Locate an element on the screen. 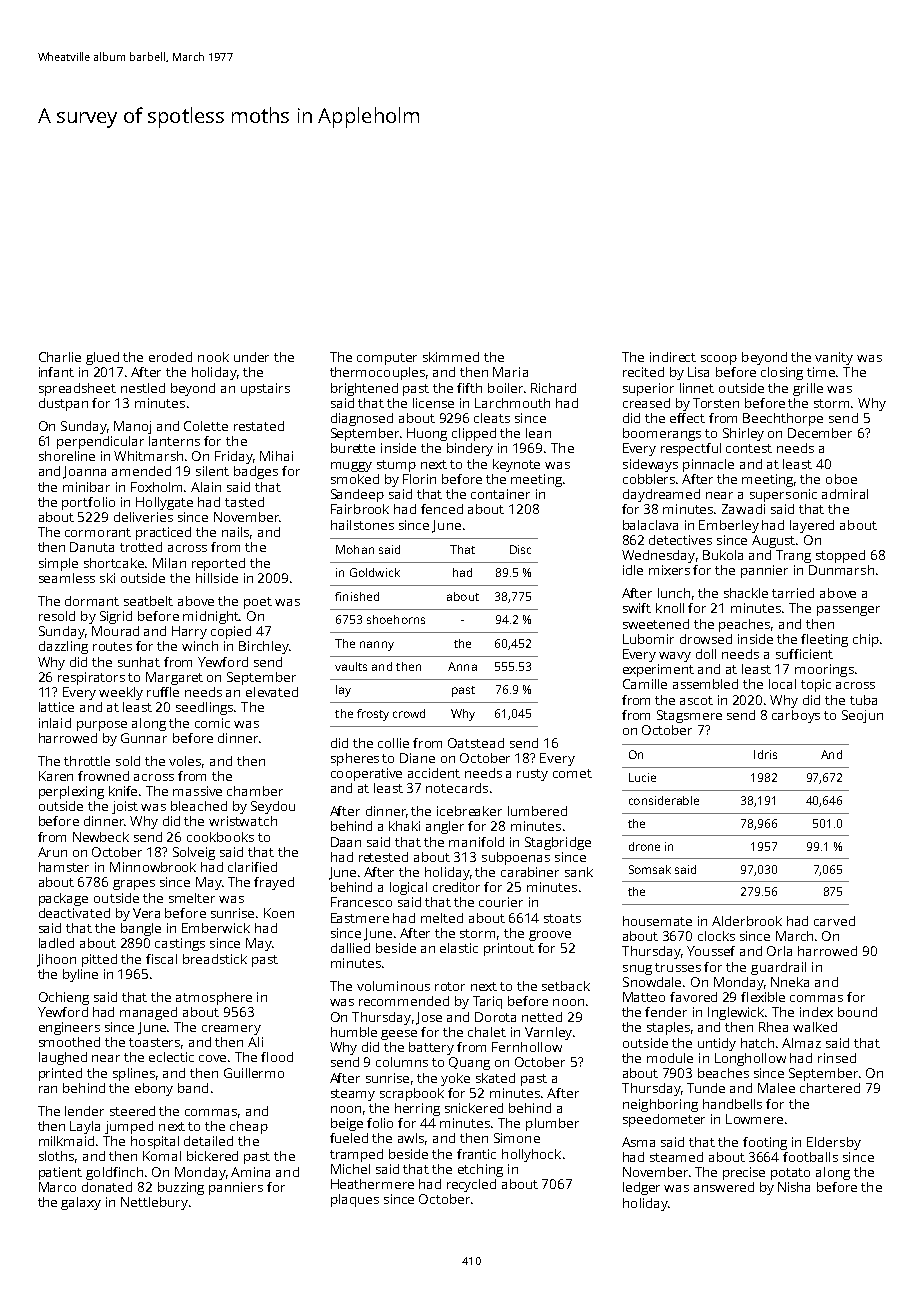  skimmed is located at coordinates (451, 357).
